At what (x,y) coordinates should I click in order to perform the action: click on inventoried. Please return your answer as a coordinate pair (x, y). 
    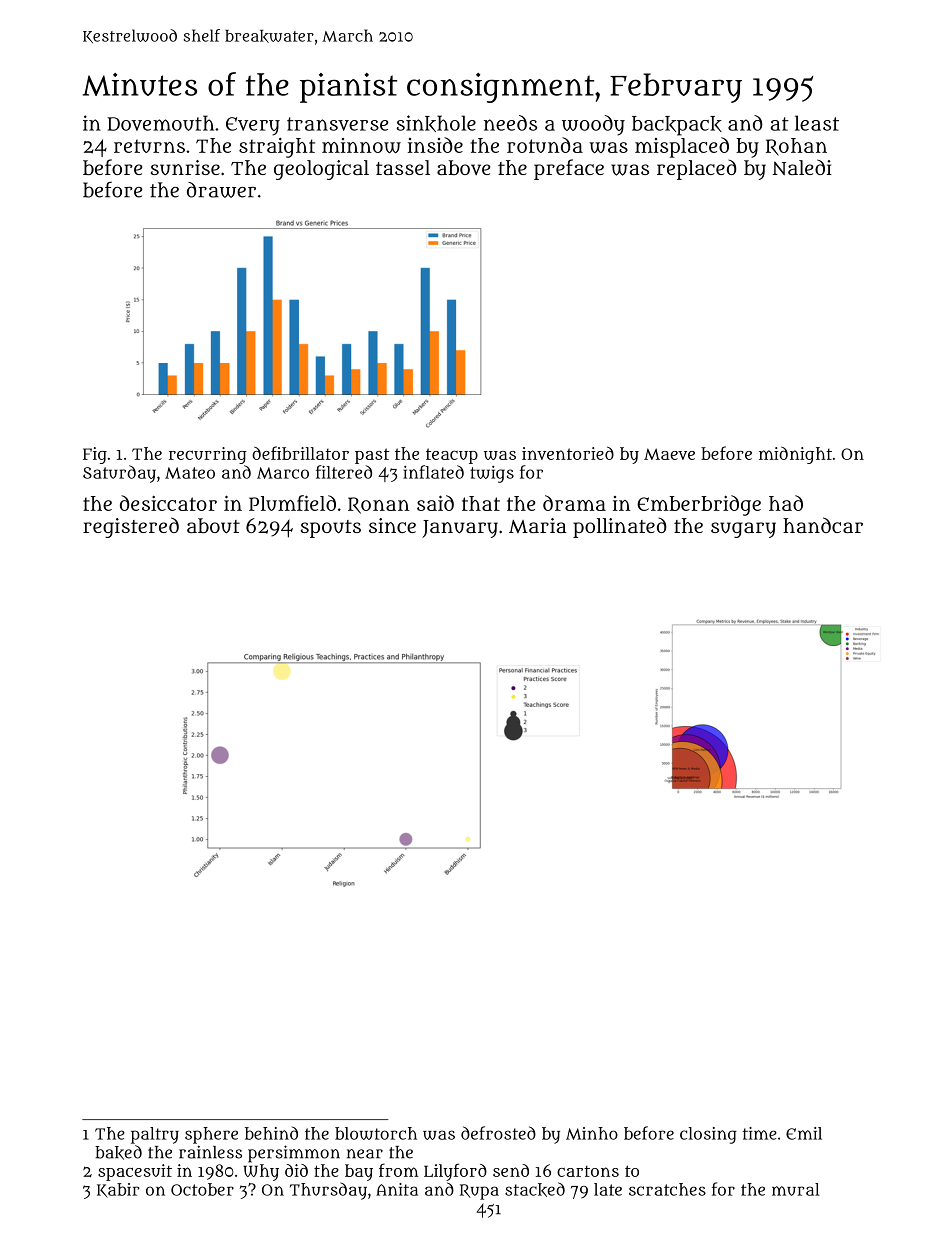
    Looking at the image, I should click on (568, 453).
